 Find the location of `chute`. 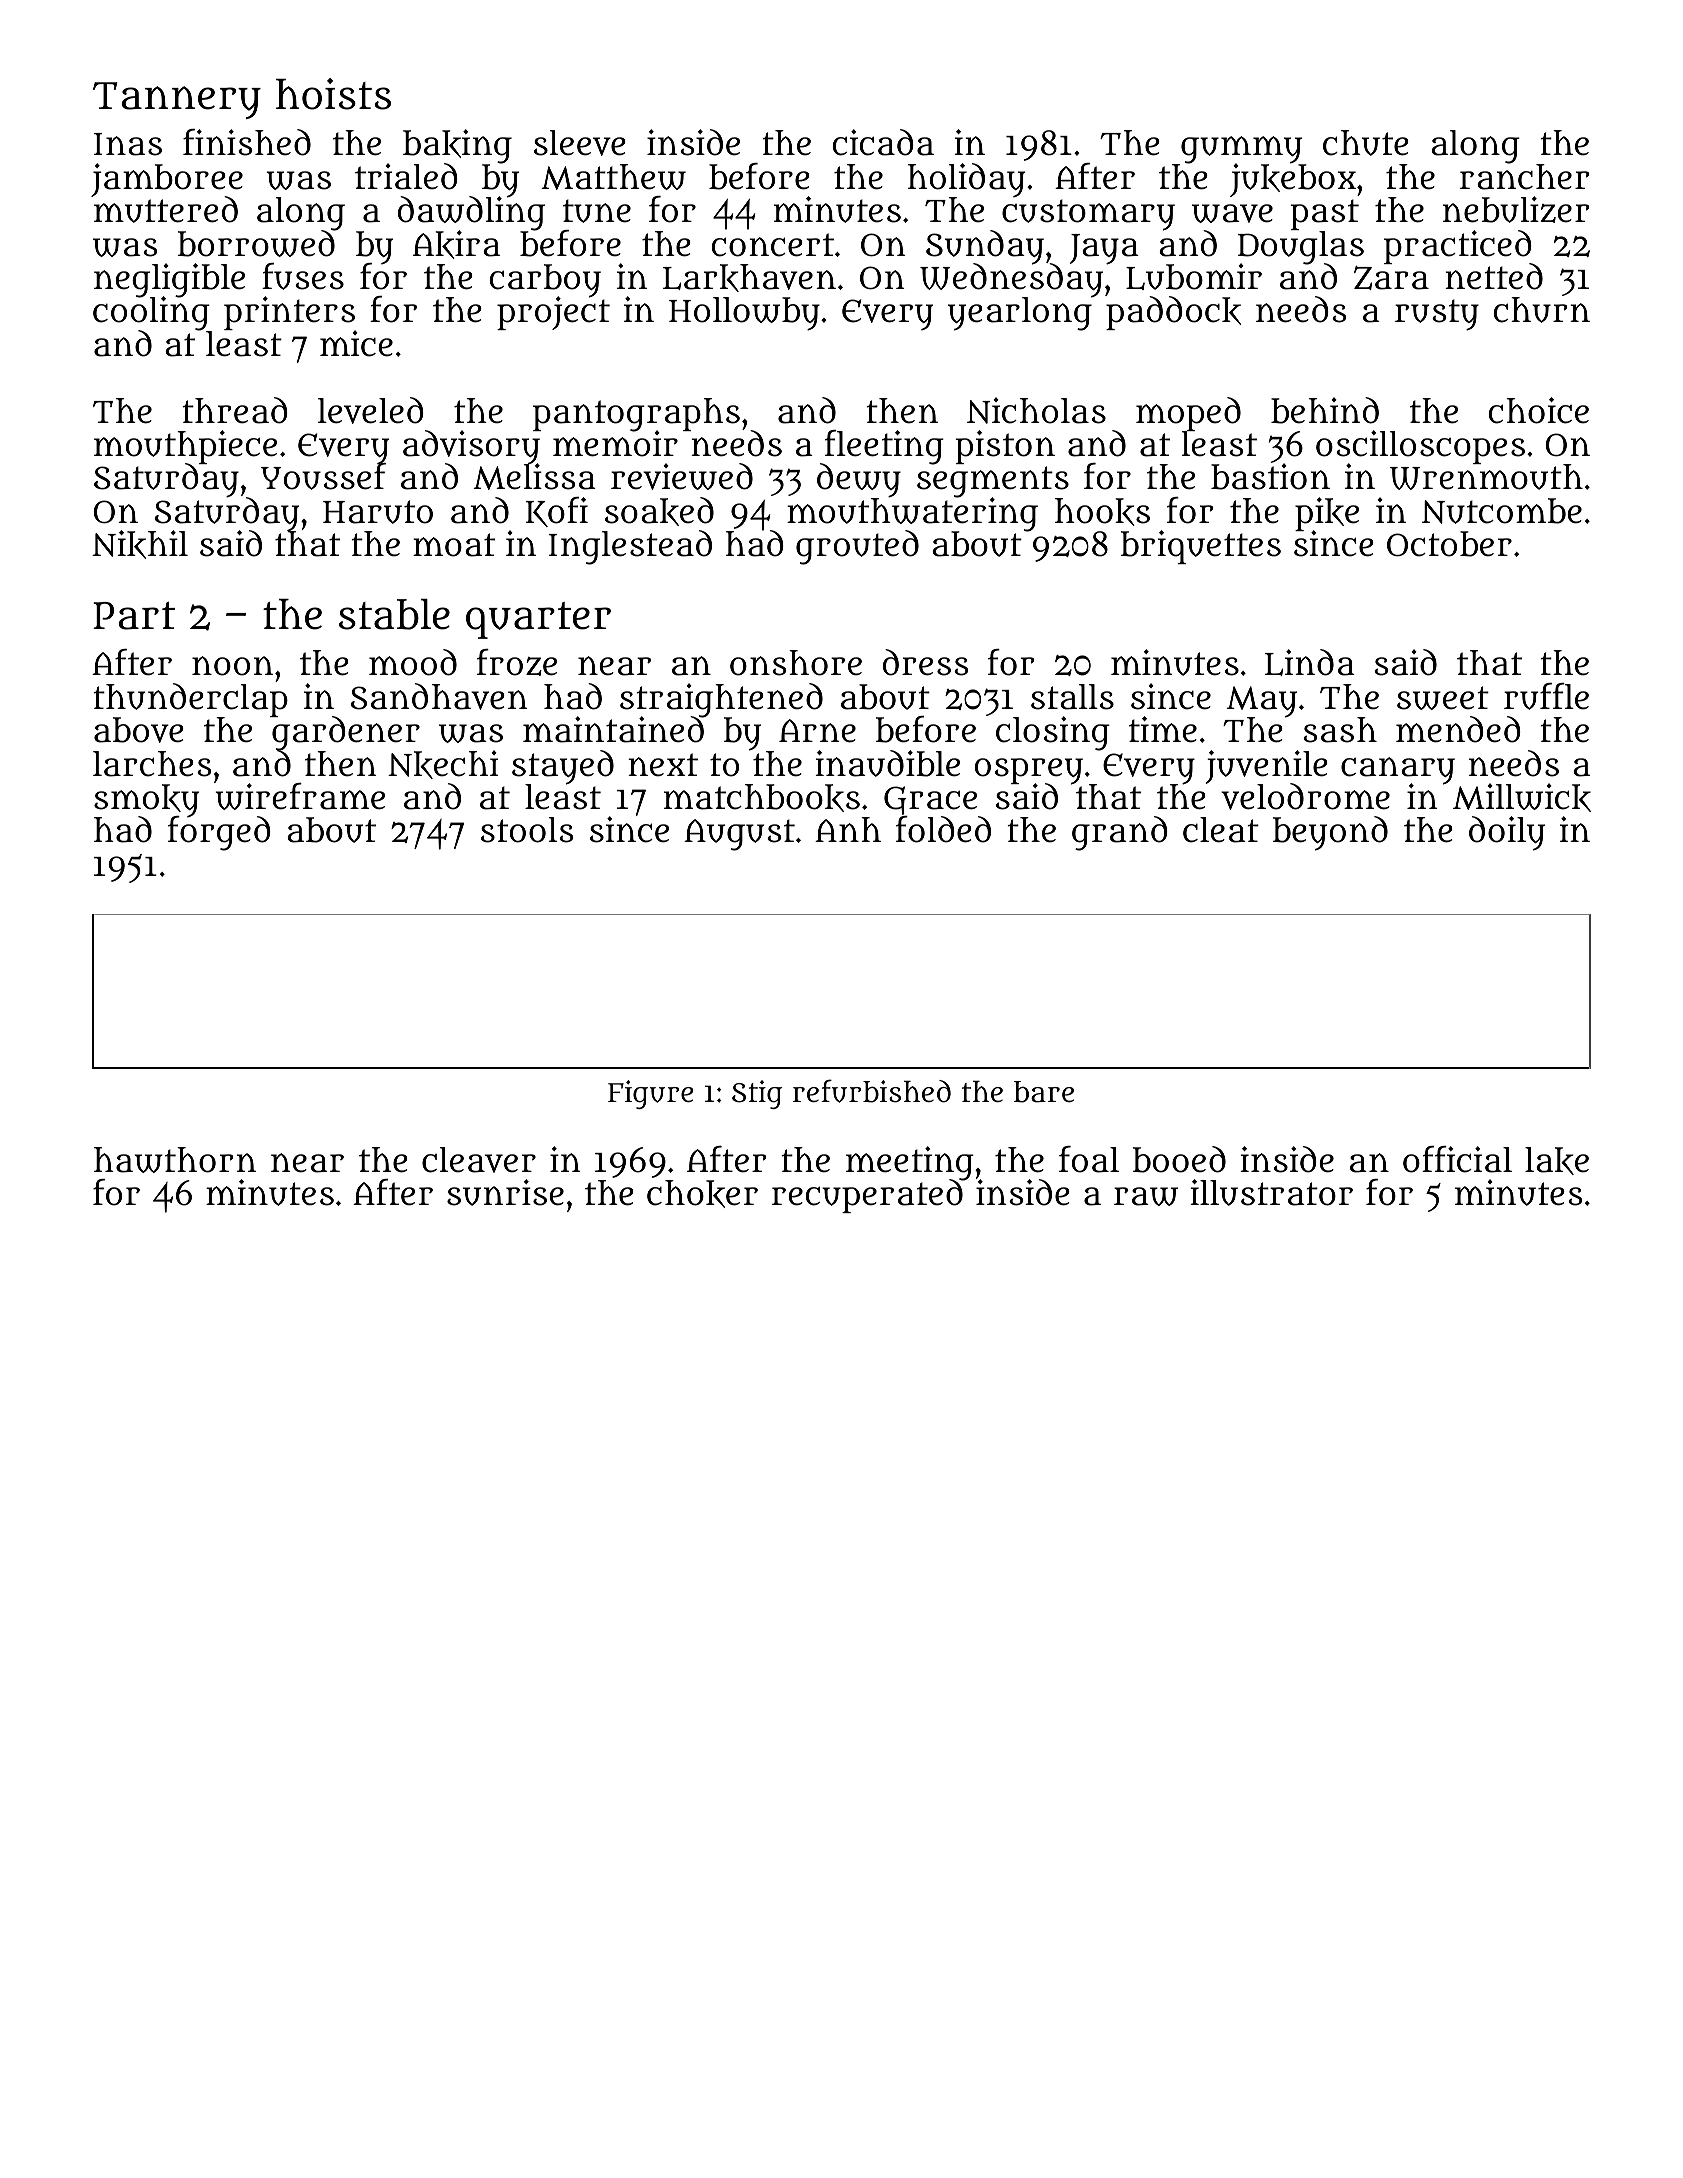

chute is located at coordinates (1366, 143).
